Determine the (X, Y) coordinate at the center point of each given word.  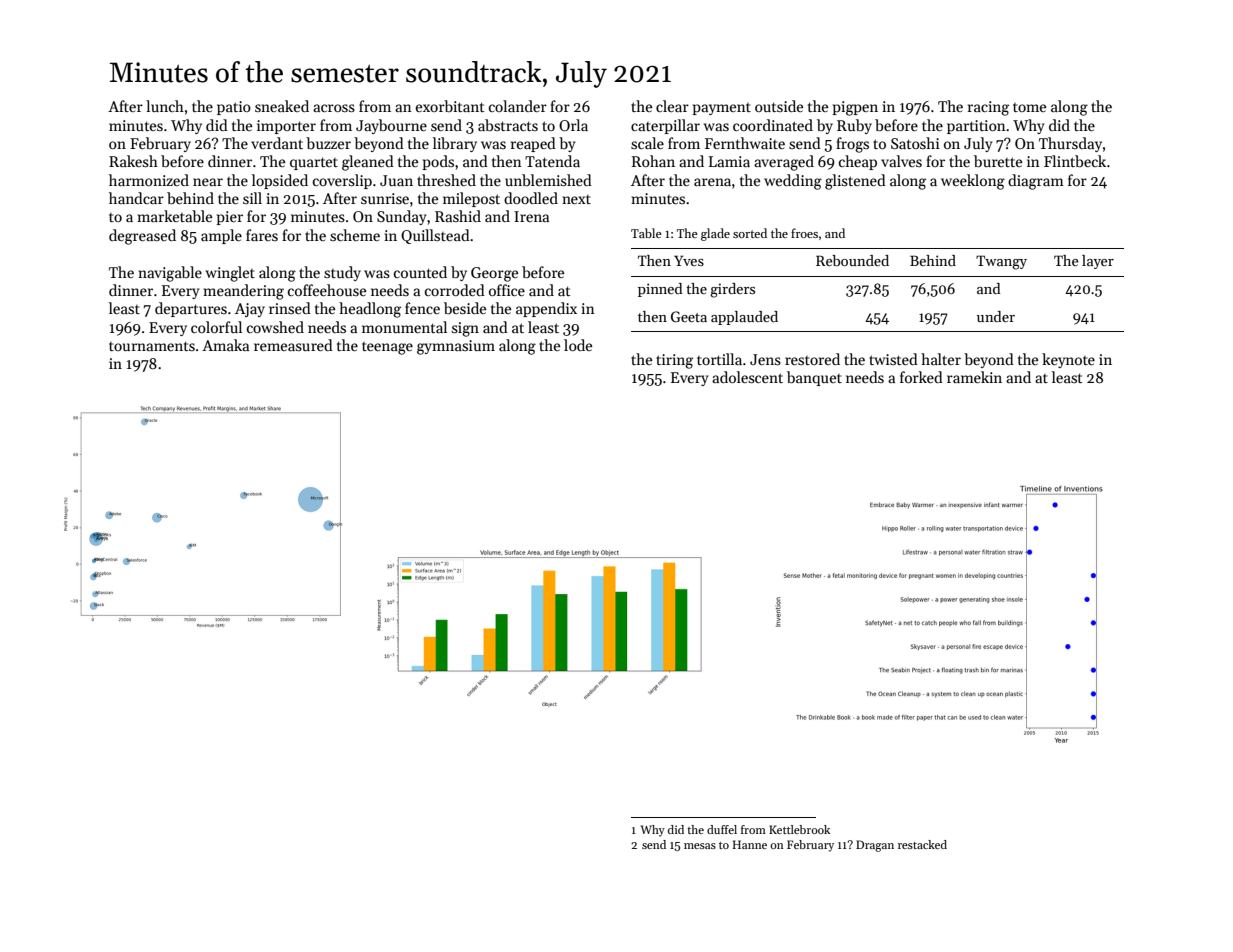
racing (988, 108)
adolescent (747, 377)
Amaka (225, 345)
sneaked (282, 106)
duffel (722, 829)
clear (672, 106)
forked (921, 377)
